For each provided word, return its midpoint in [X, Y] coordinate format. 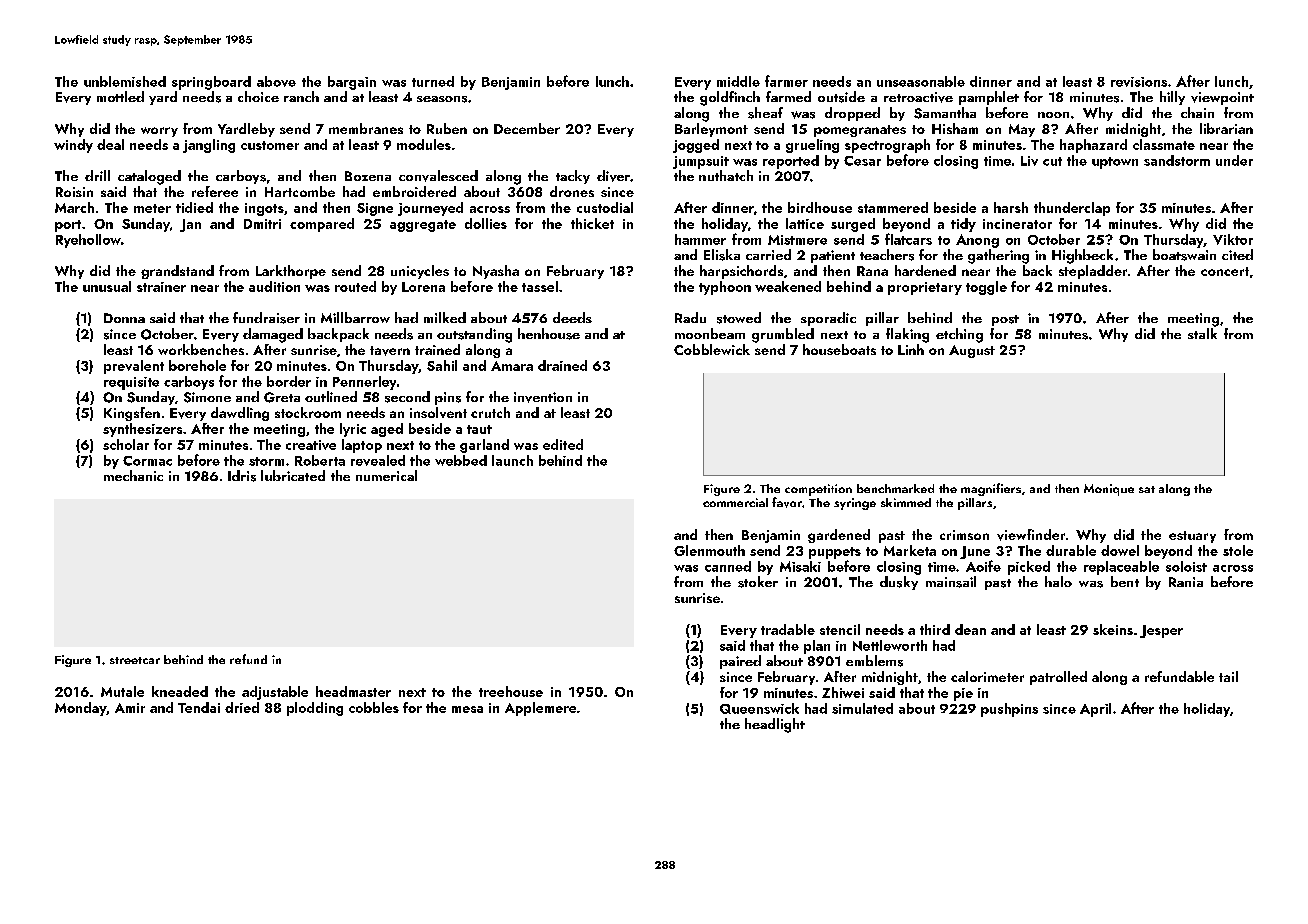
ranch [301, 96]
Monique [1109, 490]
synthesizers [142, 430]
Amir [130, 708]
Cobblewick [712, 349]
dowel [1120, 550]
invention [543, 397]
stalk [1202, 333]
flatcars [908, 239]
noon [1053, 115]
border [289, 381]
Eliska [722, 255]
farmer [786, 81]
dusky [899, 583]
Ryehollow [88, 241]
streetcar [135, 660]
